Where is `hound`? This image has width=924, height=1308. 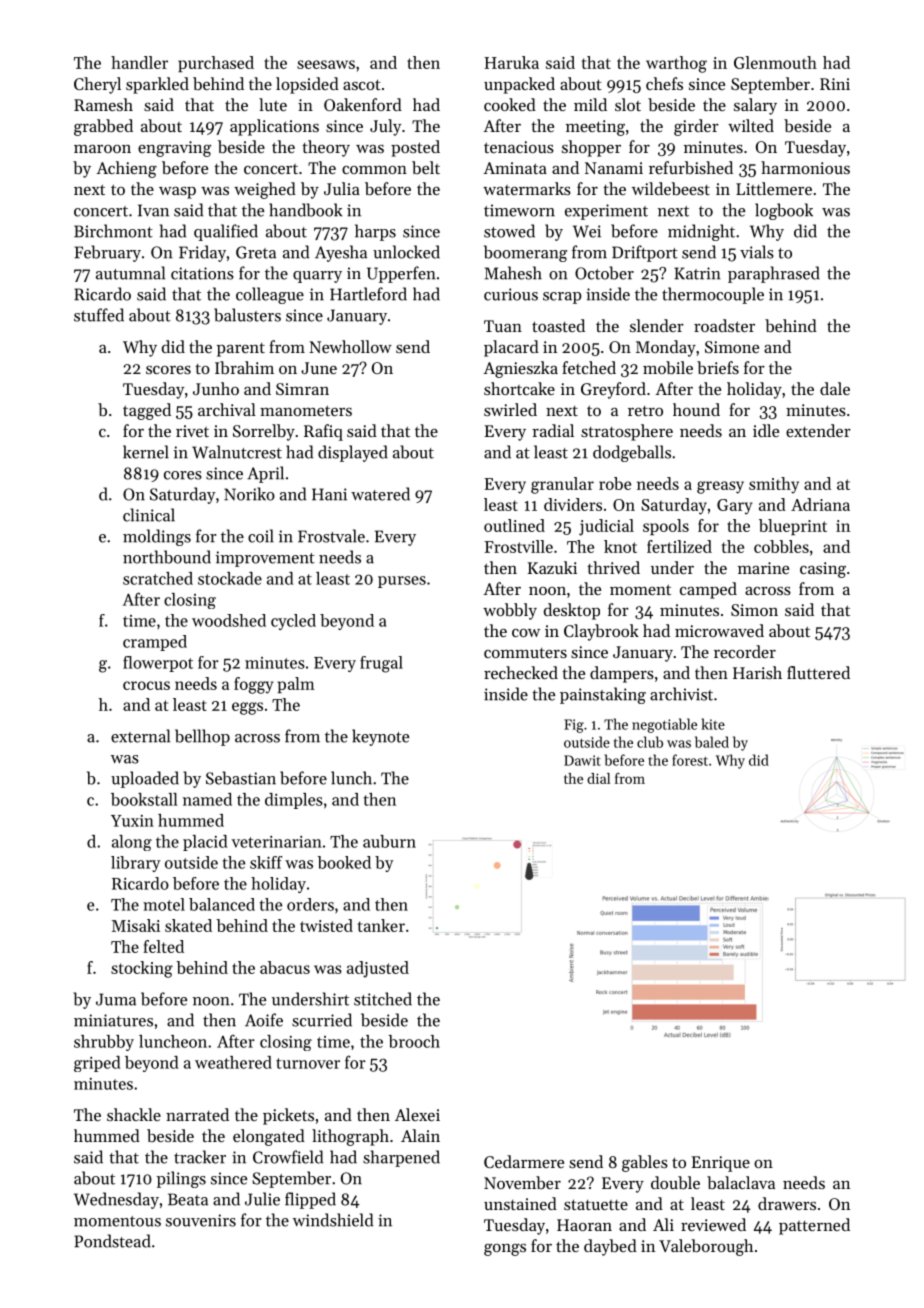 hound is located at coordinates (696, 409).
